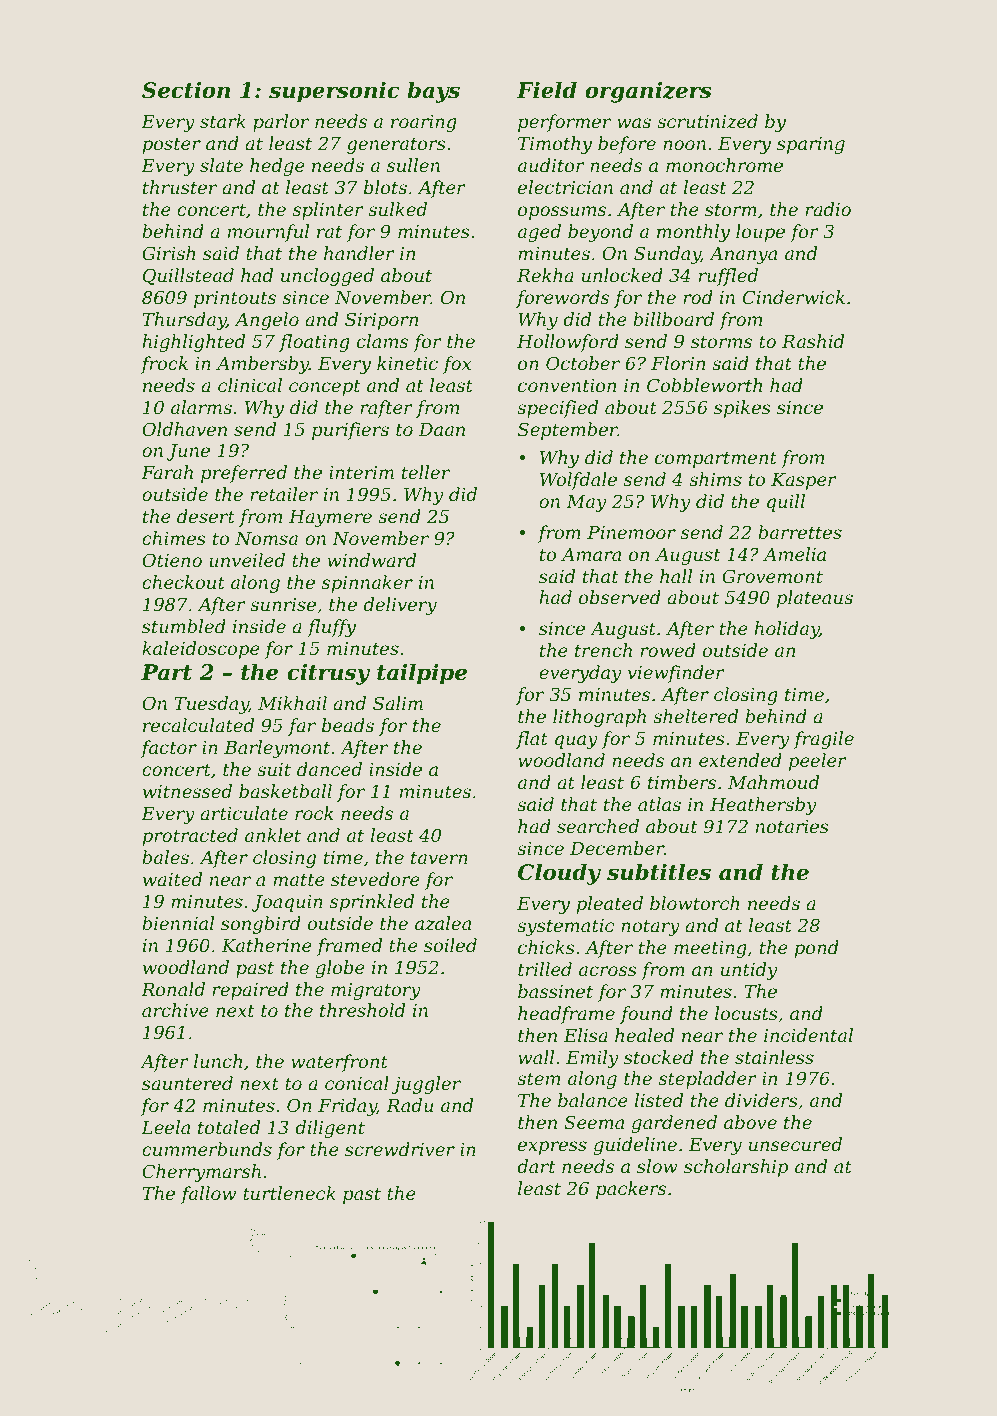 Image resolution: width=997 pixels, height=1416 pixels. What do you see at coordinates (578, 481) in the page?
I see `Wolfdale` at bounding box center [578, 481].
